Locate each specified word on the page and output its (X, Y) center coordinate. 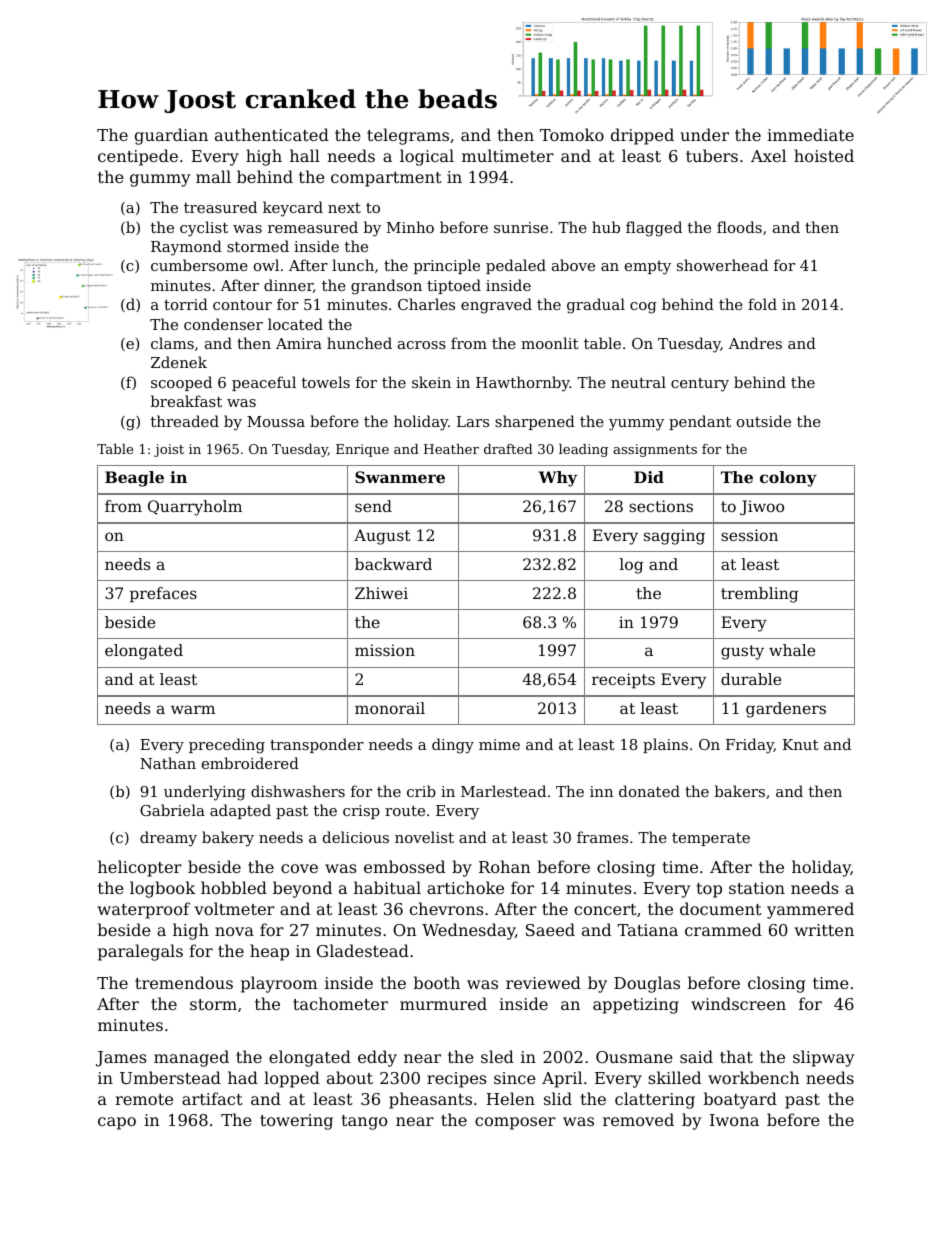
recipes (456, 1080)
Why (558, 479)
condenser (223, 324)
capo (117, 1123)
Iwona (734, 1120)
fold (762, 304)
